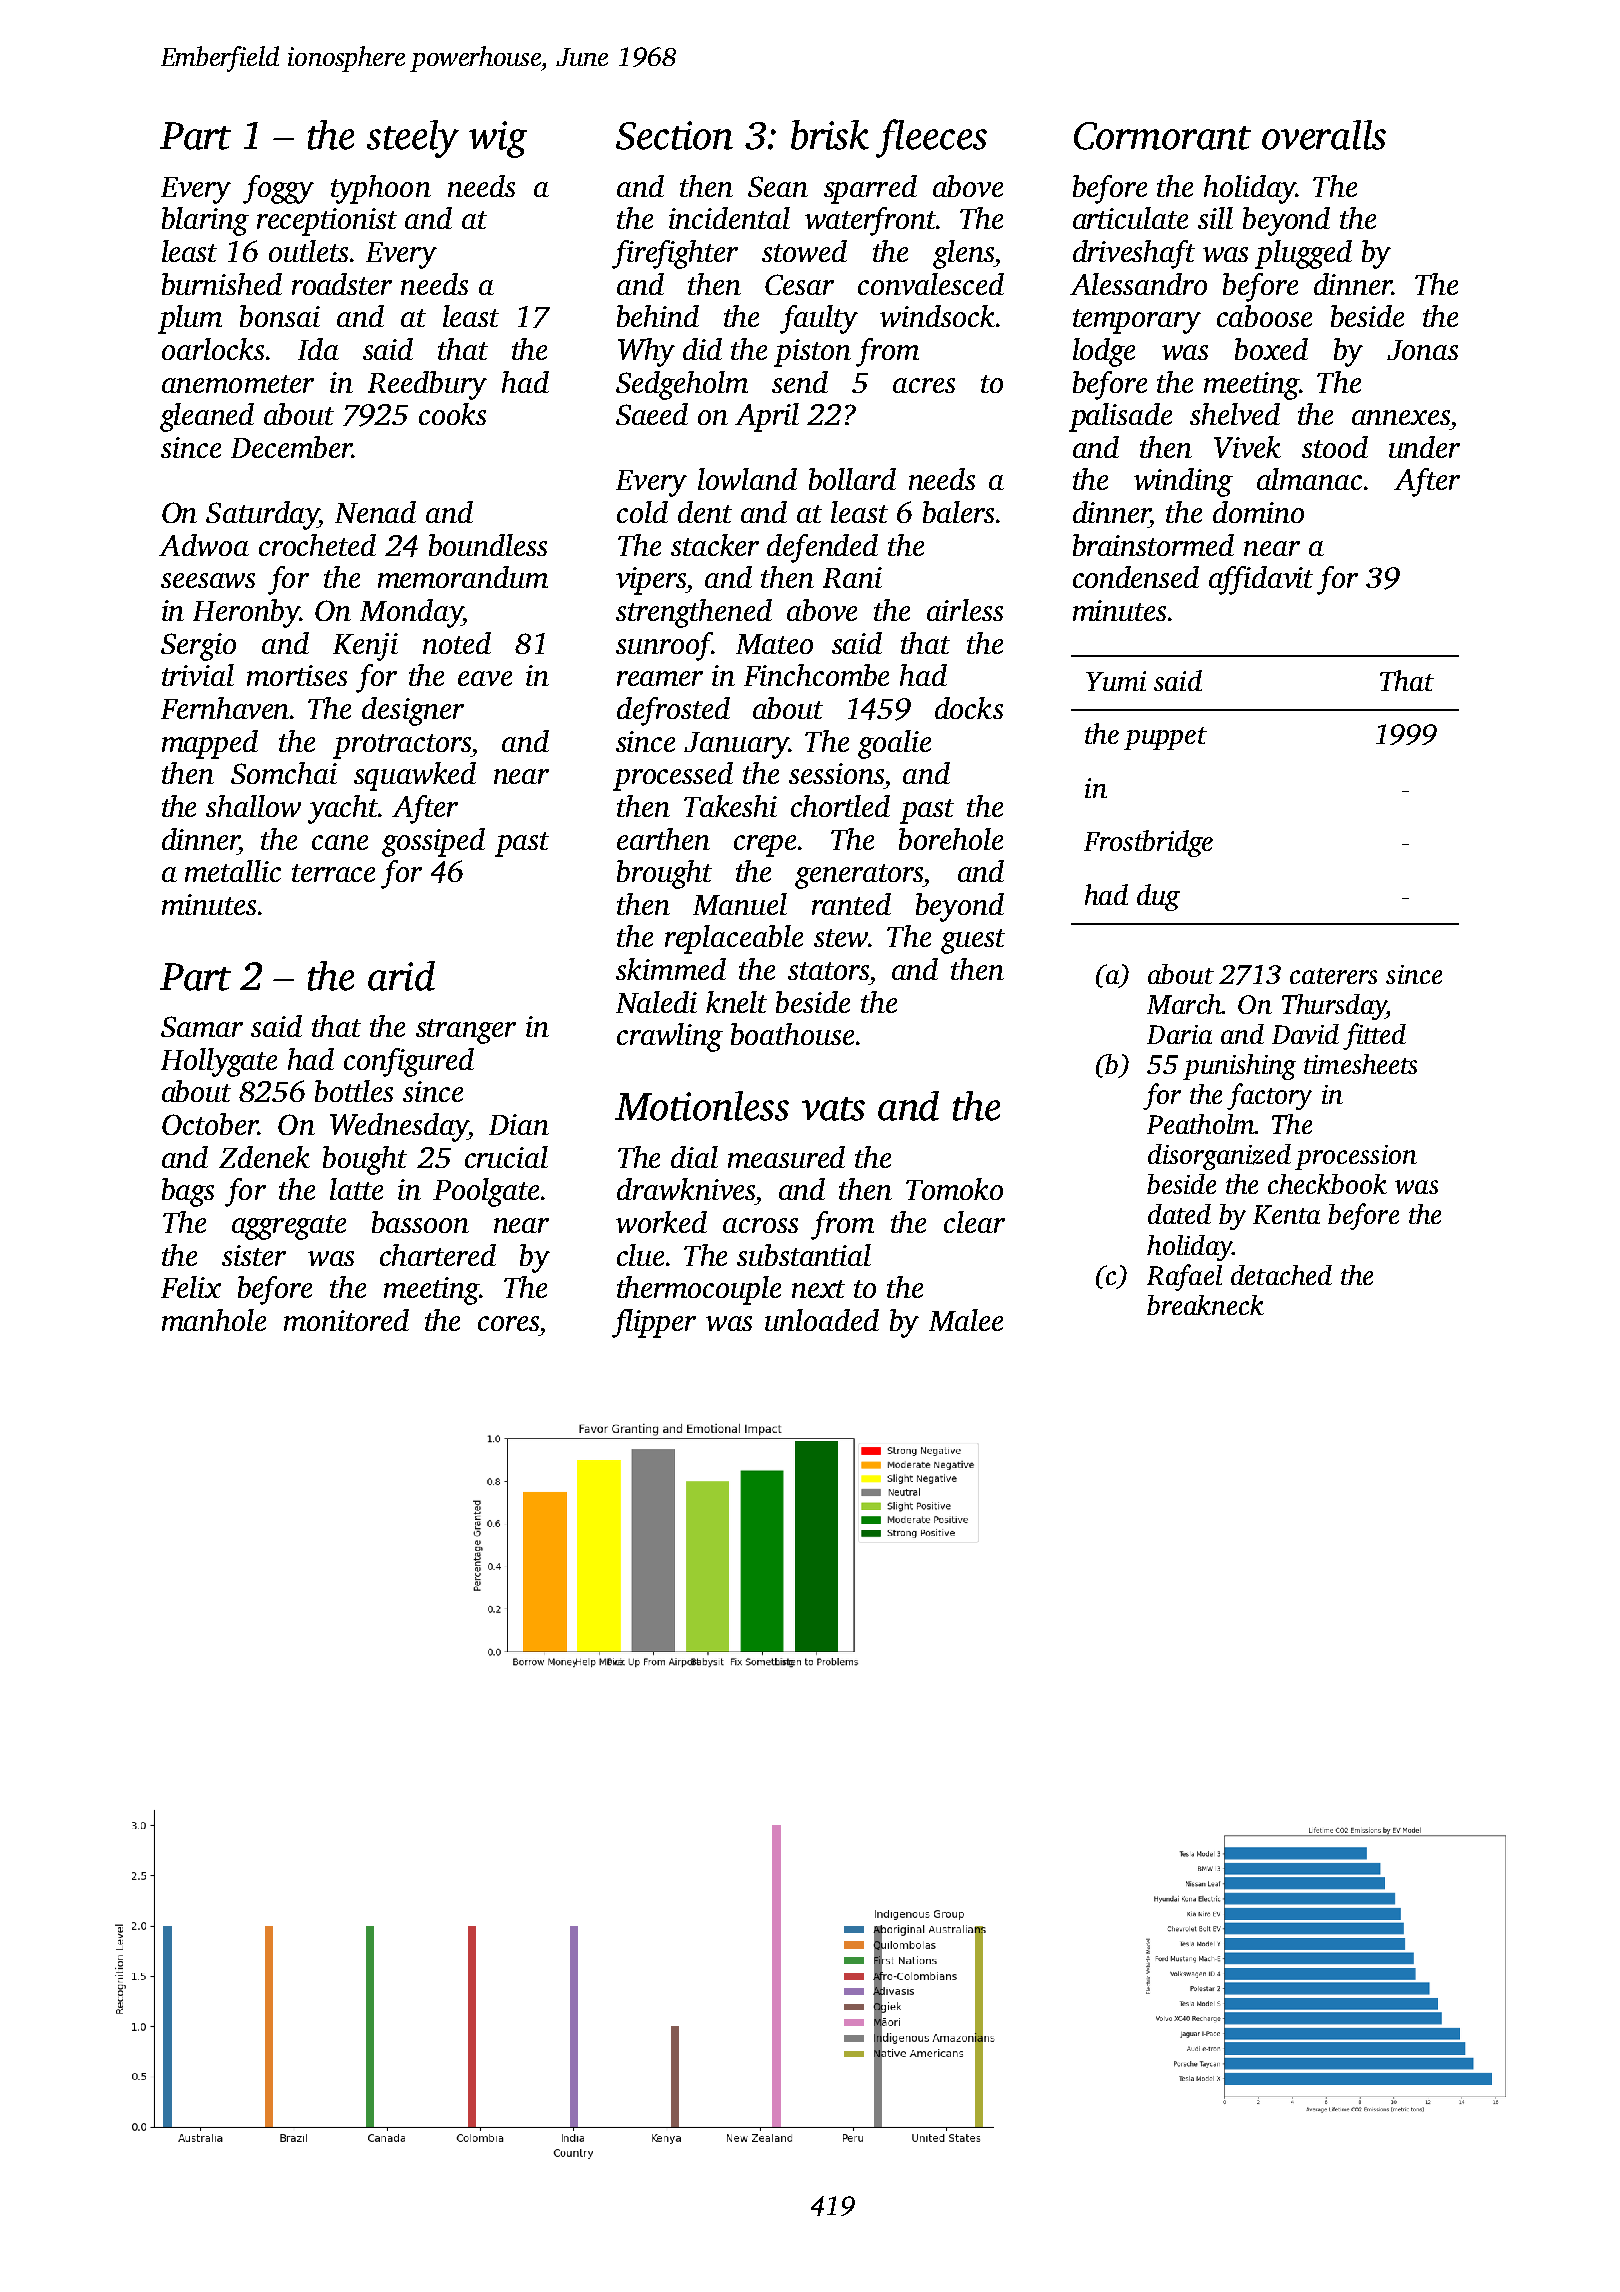  Describe the element at coordinates (830, 135) in the screenshot. I see `brisk` at that location.
